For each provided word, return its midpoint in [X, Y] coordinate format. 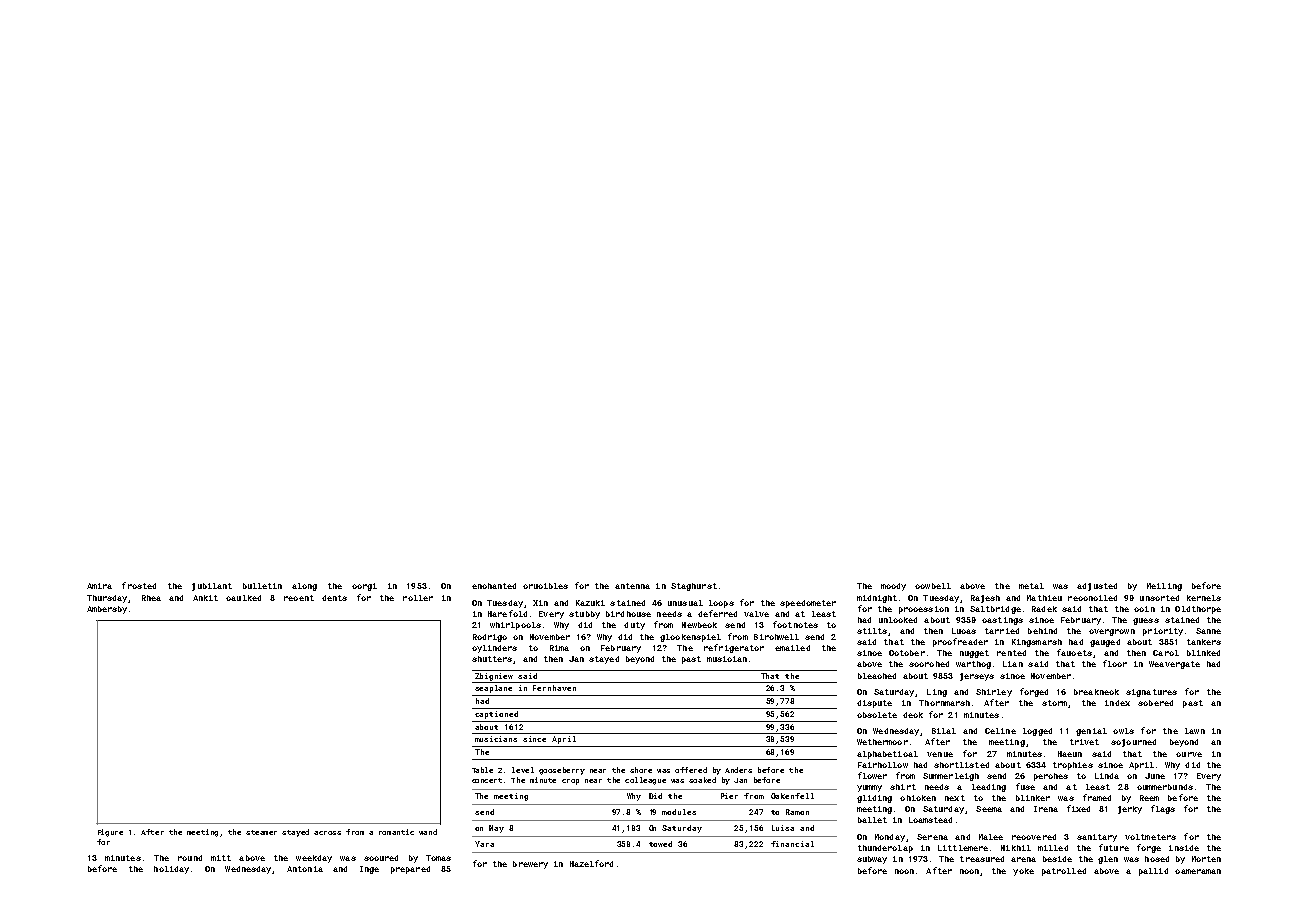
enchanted [494, 586]
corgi [364, 587]
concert [487, 780]
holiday [171, 870]
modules [679, 812]
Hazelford [591, 863]
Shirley [994, 693]
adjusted [1097, 587]
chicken [918, 798]
